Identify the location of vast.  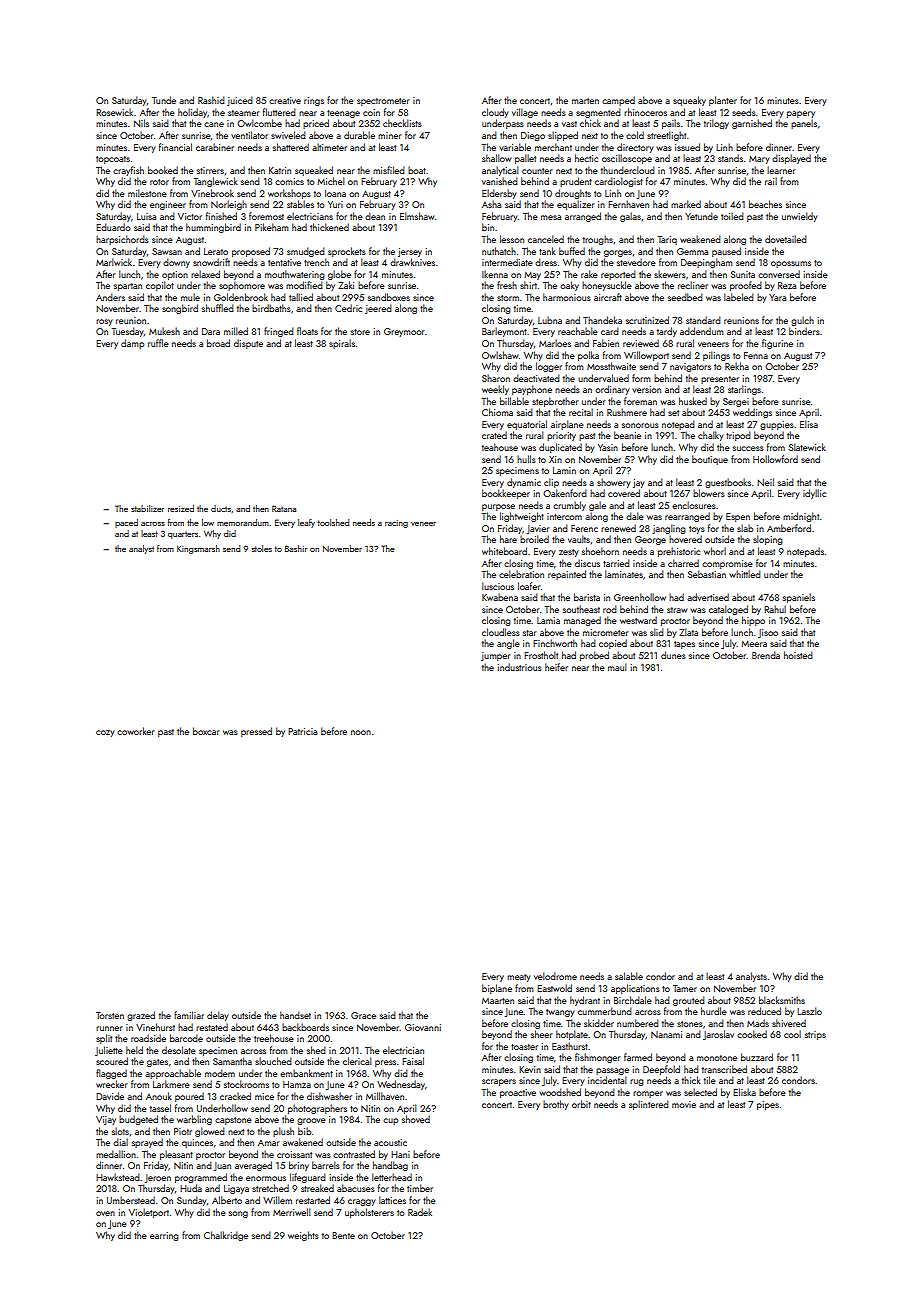
(569, 124).
